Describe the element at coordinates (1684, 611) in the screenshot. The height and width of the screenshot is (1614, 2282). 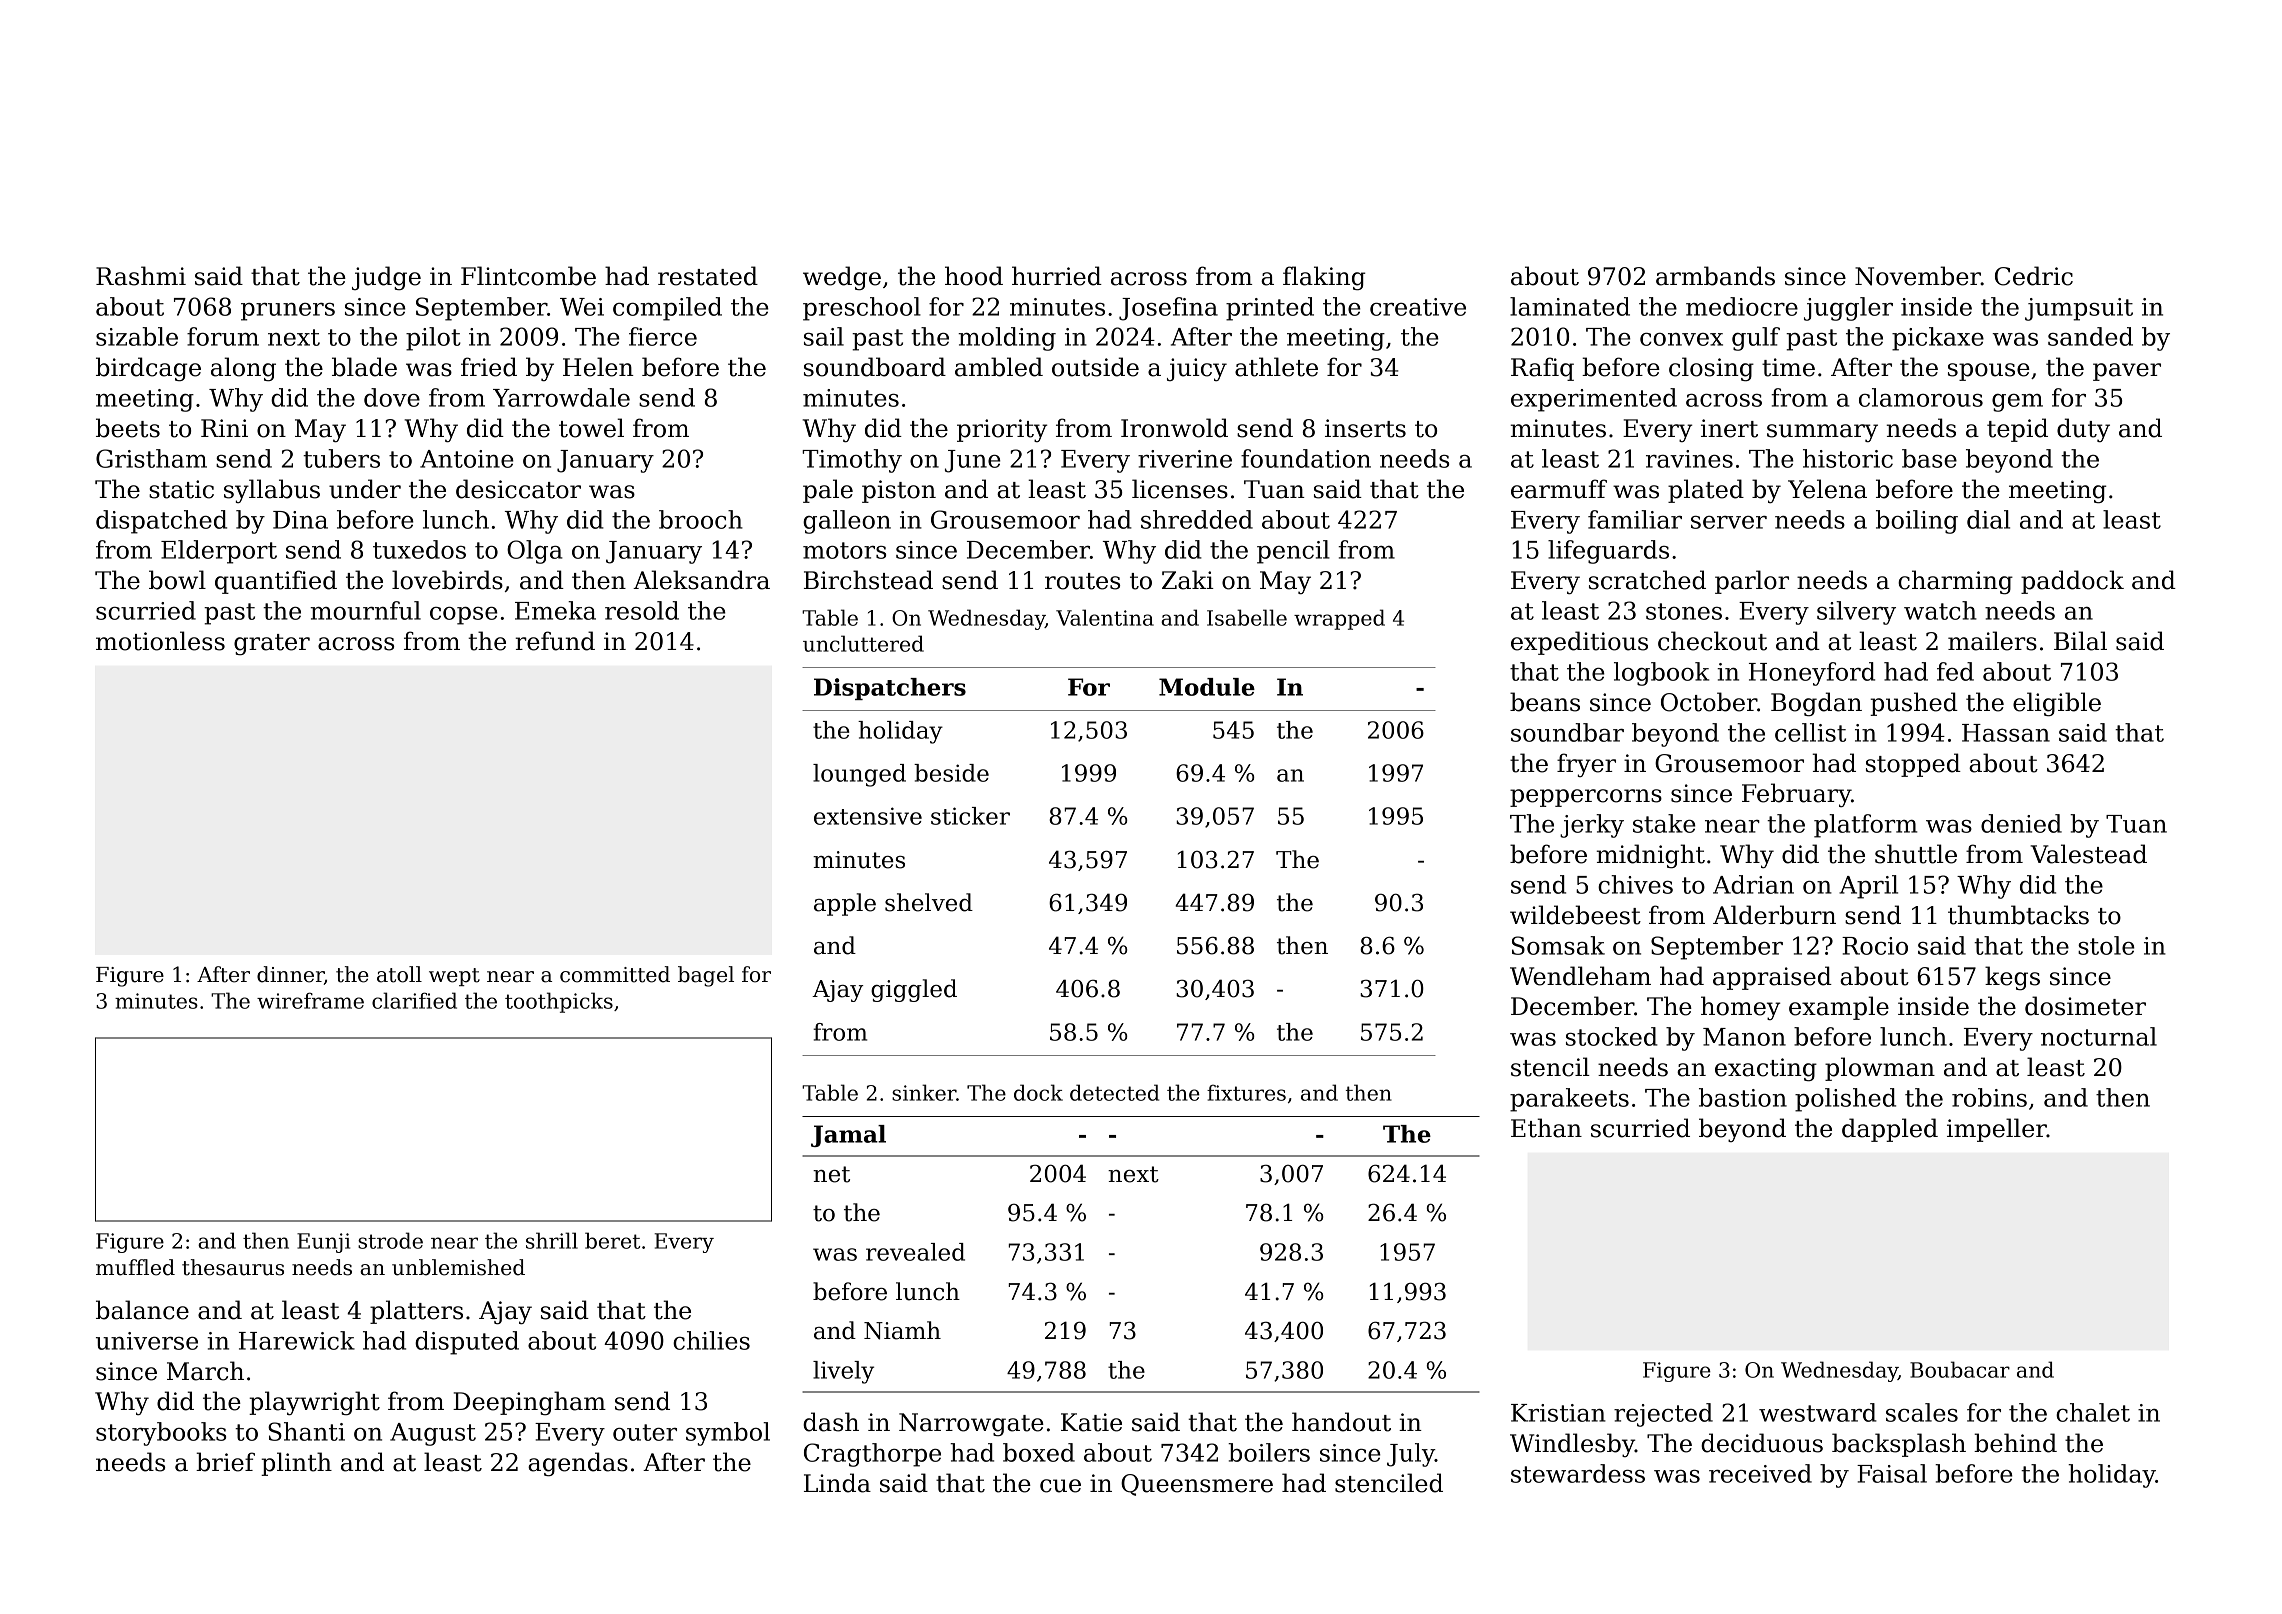
I see `stones` at that location.
